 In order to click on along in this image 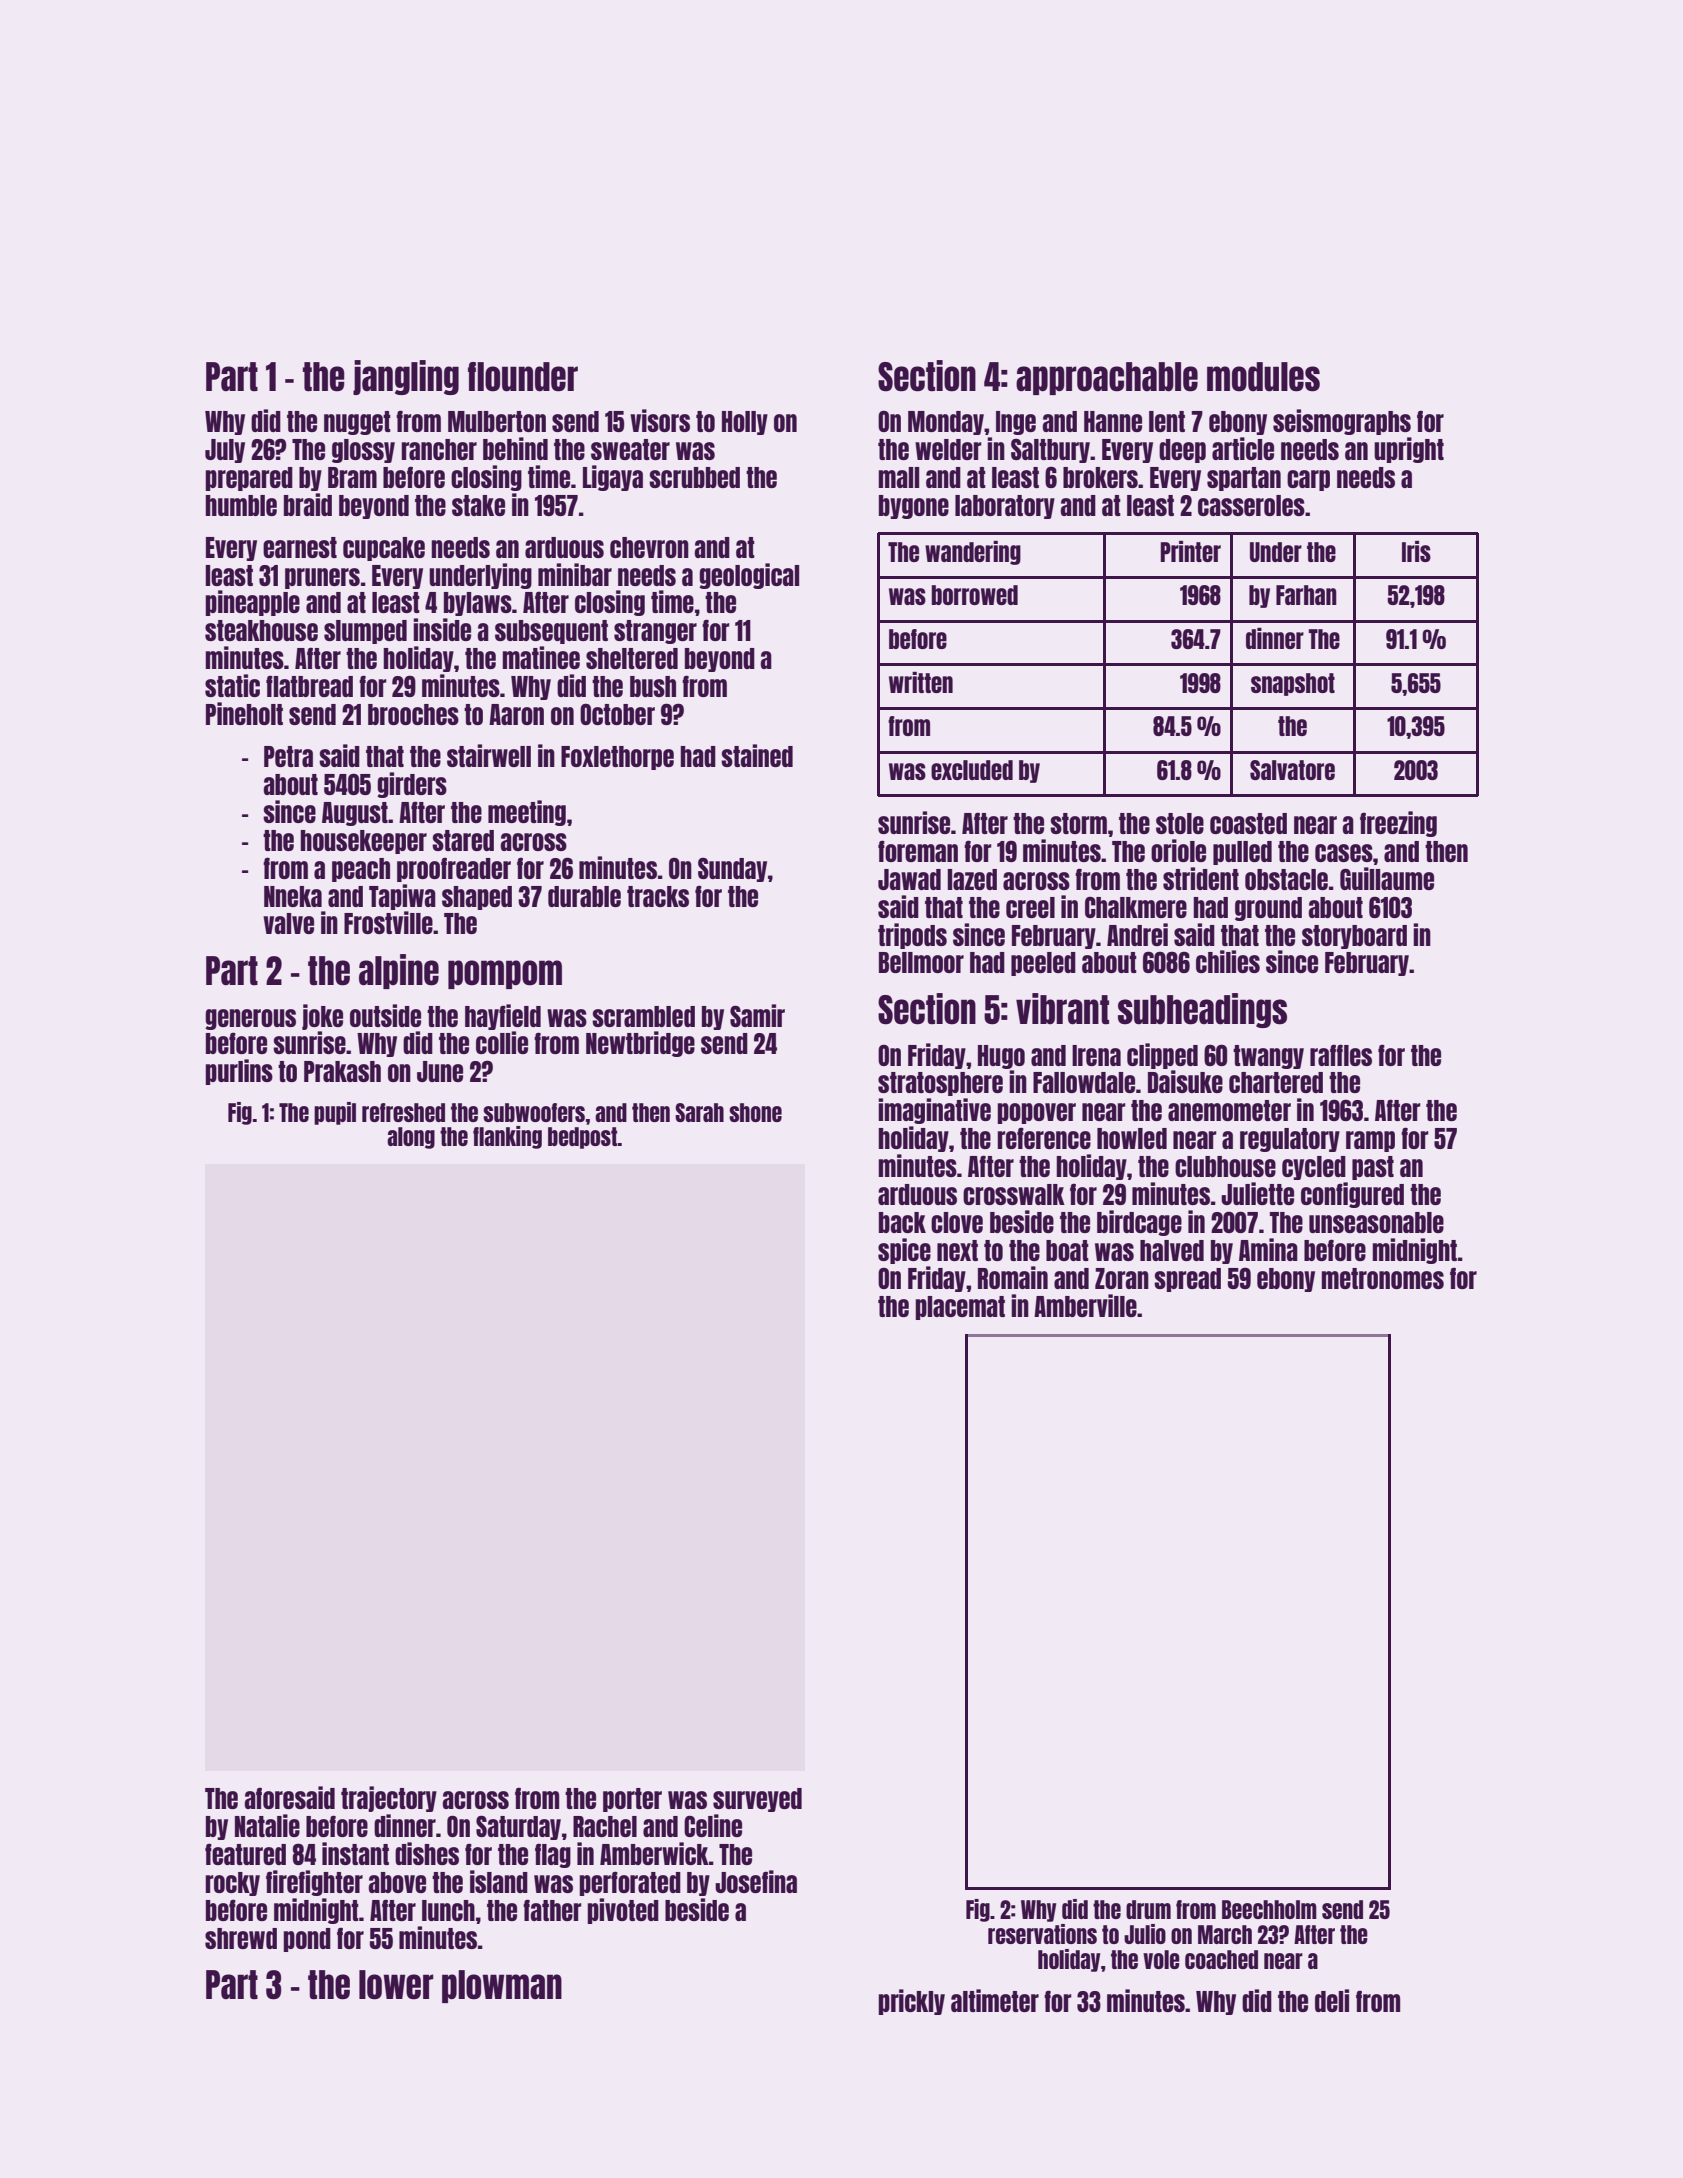, I will do `click(411, 1138)`.
